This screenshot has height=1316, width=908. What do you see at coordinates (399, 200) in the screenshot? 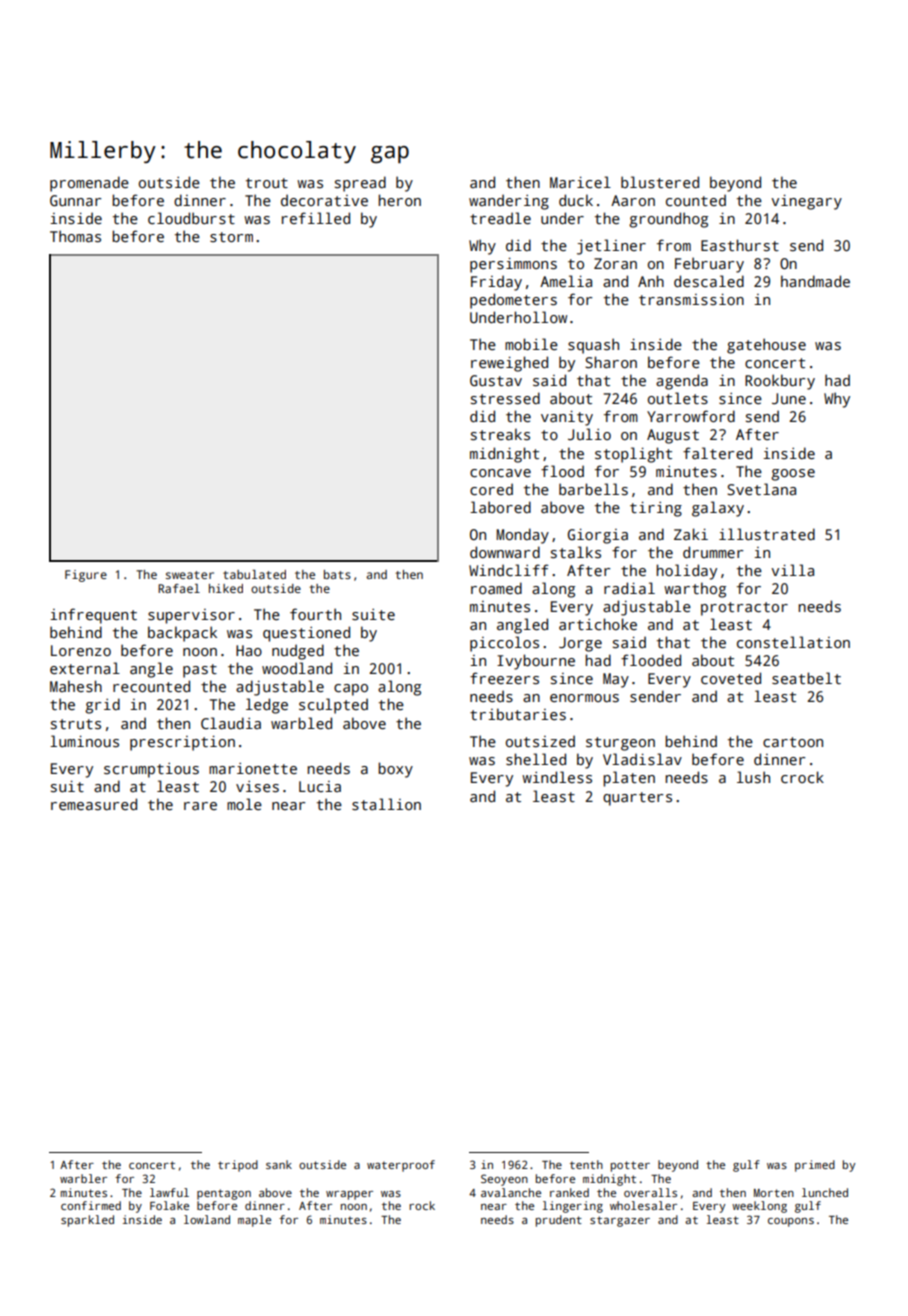
I see `heron` at bounding box center [399, 200].
